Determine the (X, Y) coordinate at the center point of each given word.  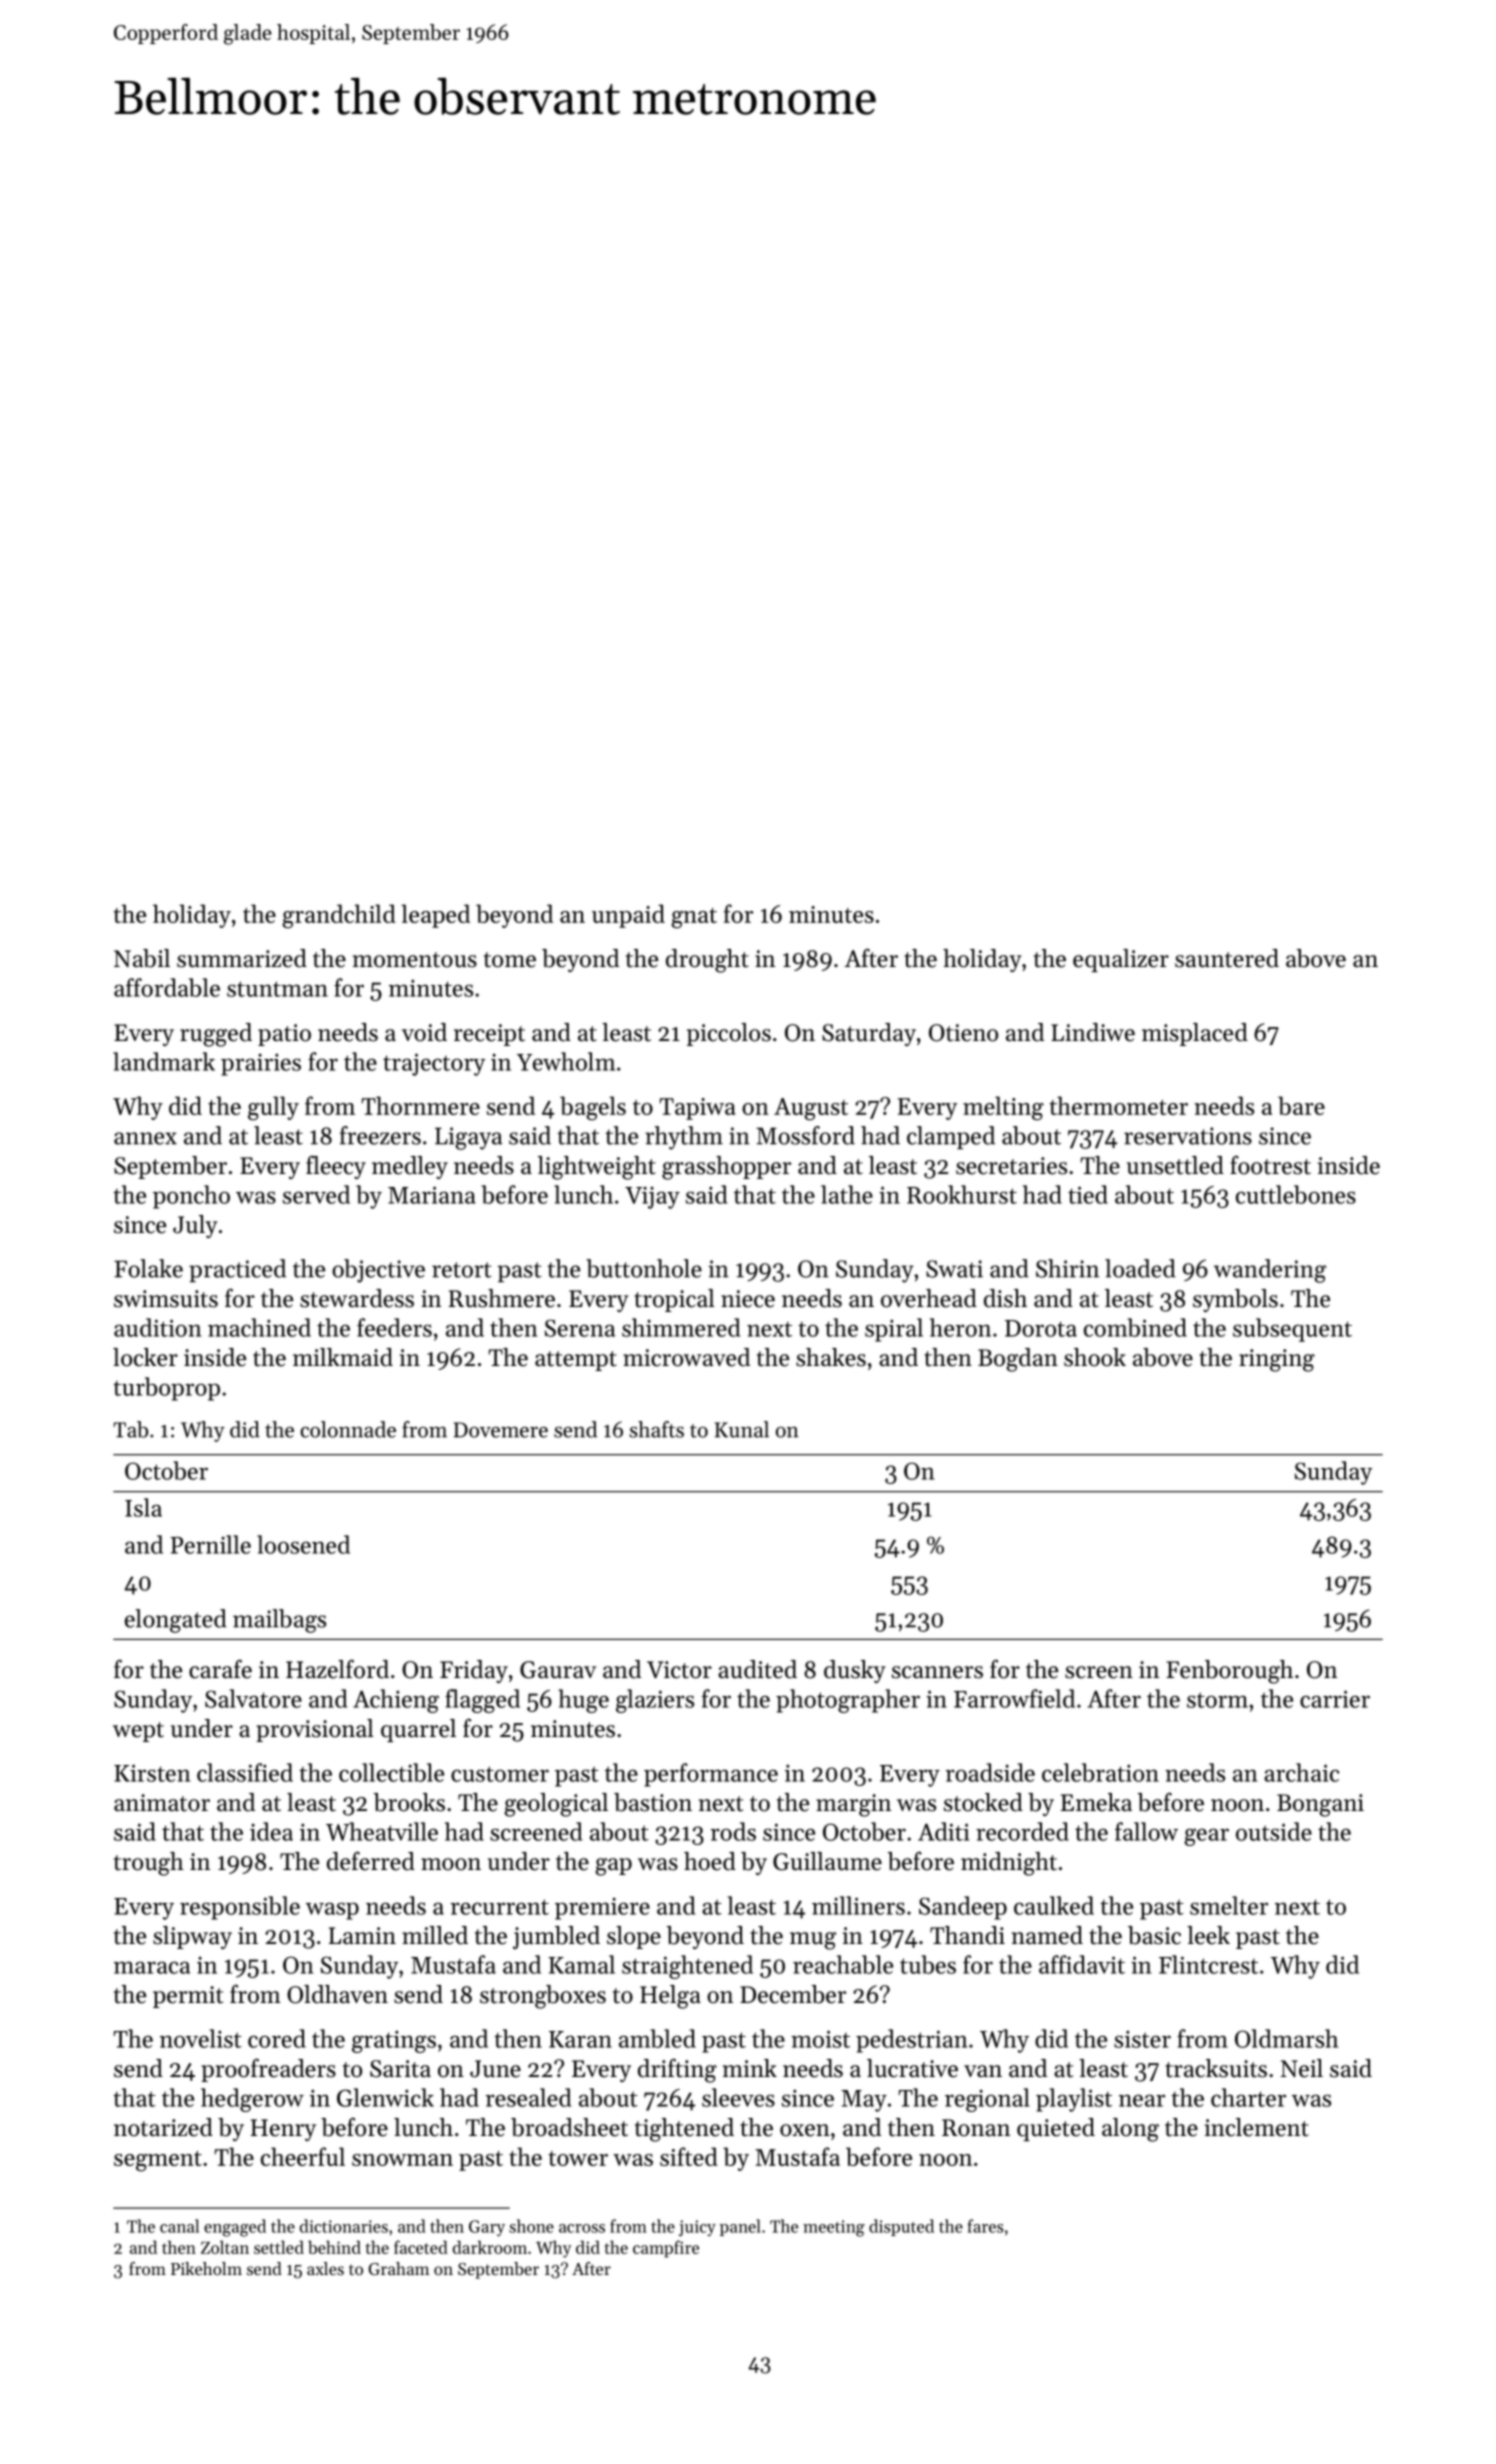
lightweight (597, 1168)
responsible (240, 1908)
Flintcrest (1208, 1964)
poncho (191, 1197)
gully (273, 1108)
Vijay (652, 1197)
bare (1301, 1105)
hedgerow (252, 2100)
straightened (687, 1967)
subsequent (1292, 1330)
